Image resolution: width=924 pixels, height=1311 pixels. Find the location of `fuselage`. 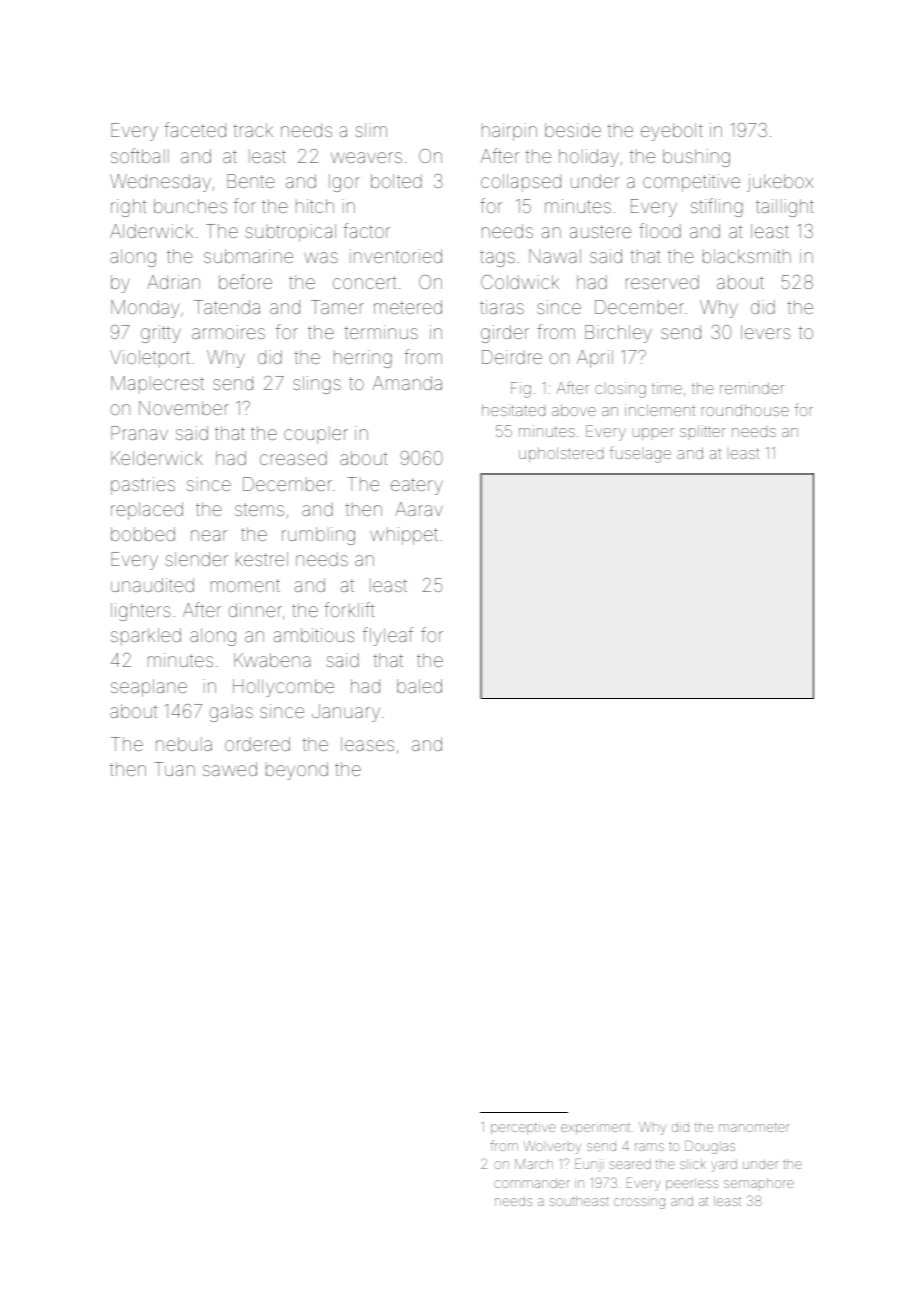

fuselage is located at coordinates (640, 454).
